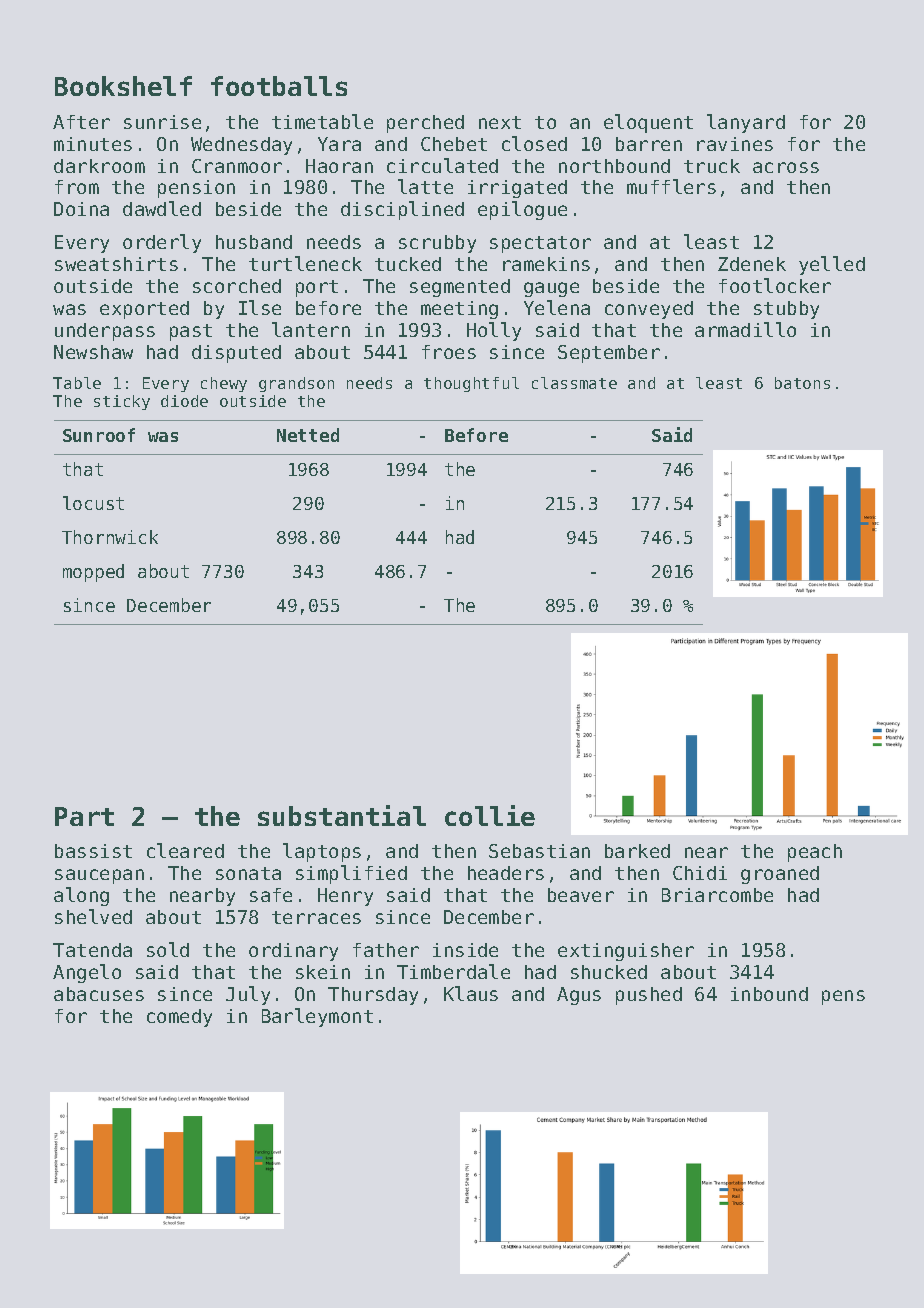 The height and width of the page is (1308, 924). What do you see at coordinates (500, 122) in the page?
I see `next` at bounding box center [500, 122].
